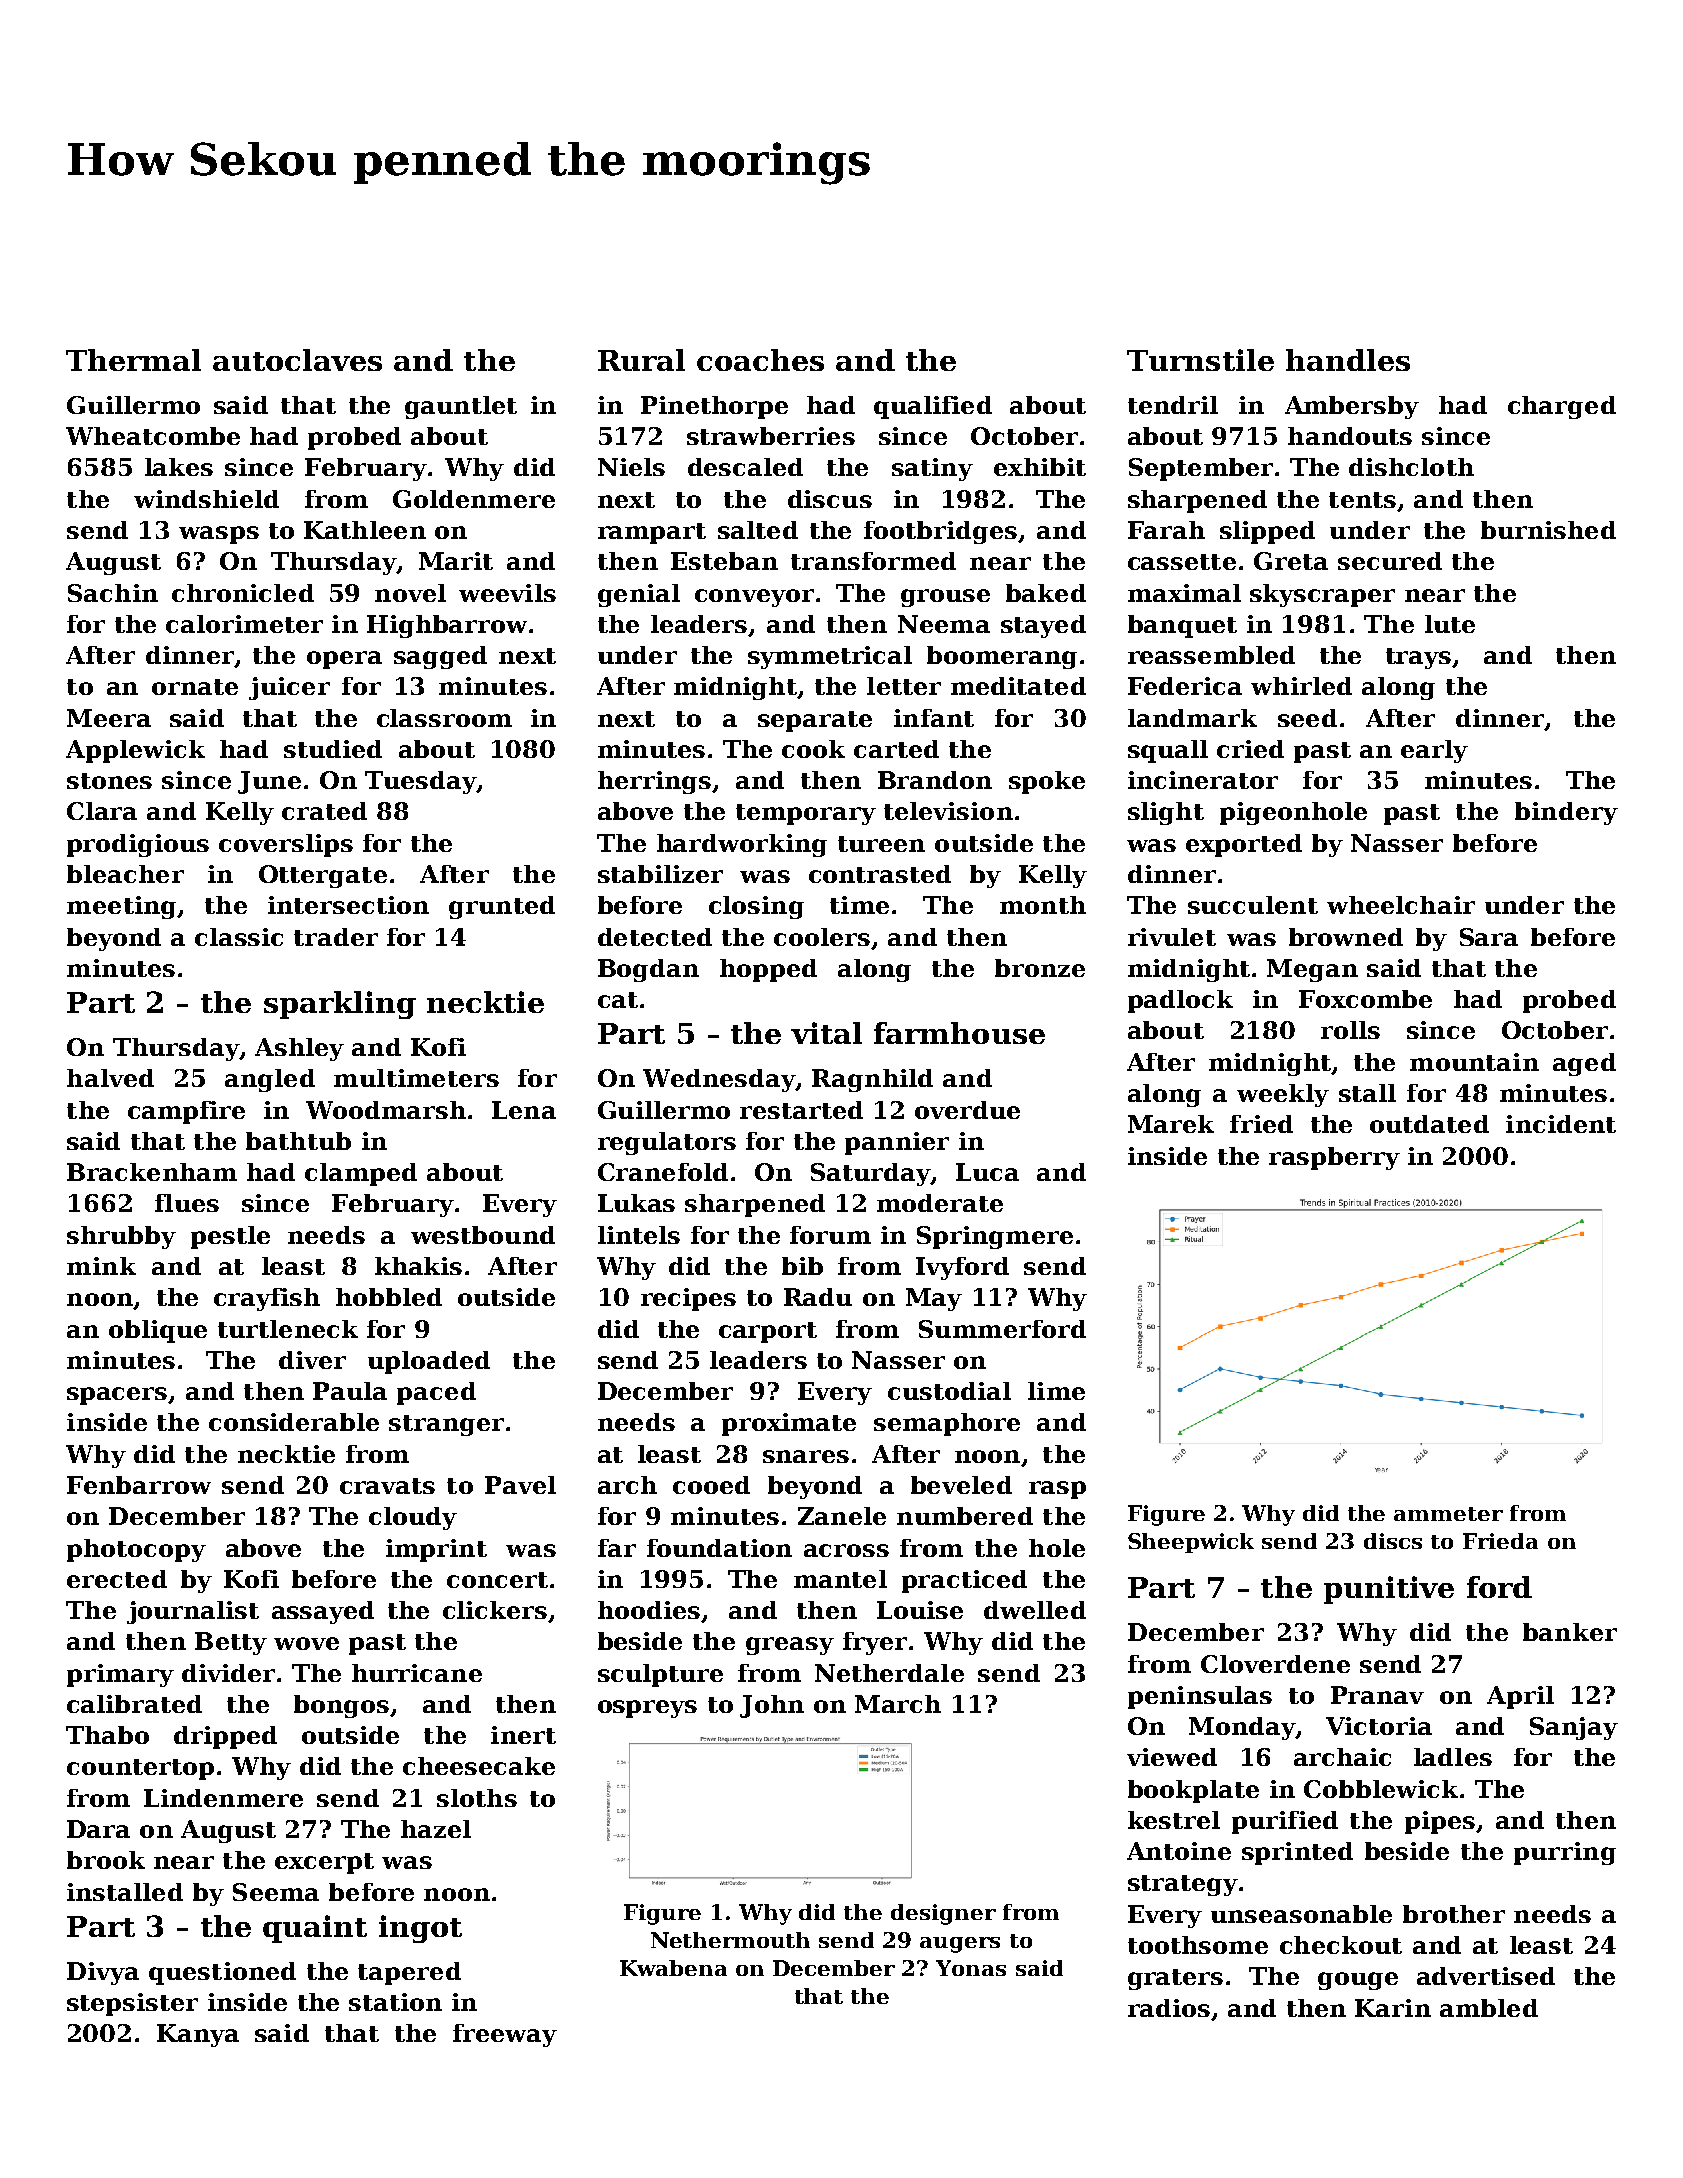 This page has width=1683, height=2178. What do you see at coordinates (109, 718) in the page?
I see `Meera` at bounding box center [109, 718].
